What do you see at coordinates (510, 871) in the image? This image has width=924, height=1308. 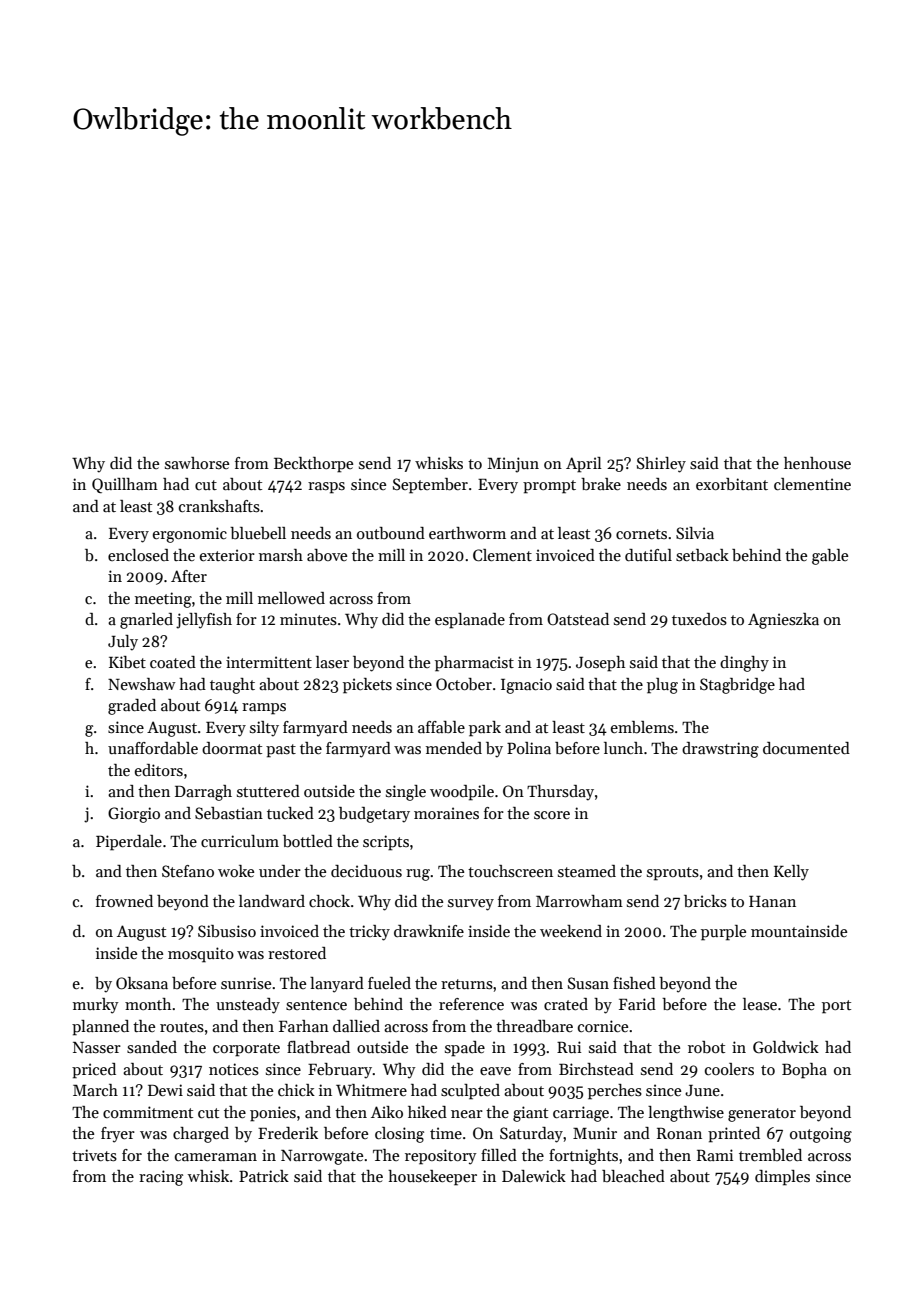 I see `touchscreen` at bounding box center [510, 871].
